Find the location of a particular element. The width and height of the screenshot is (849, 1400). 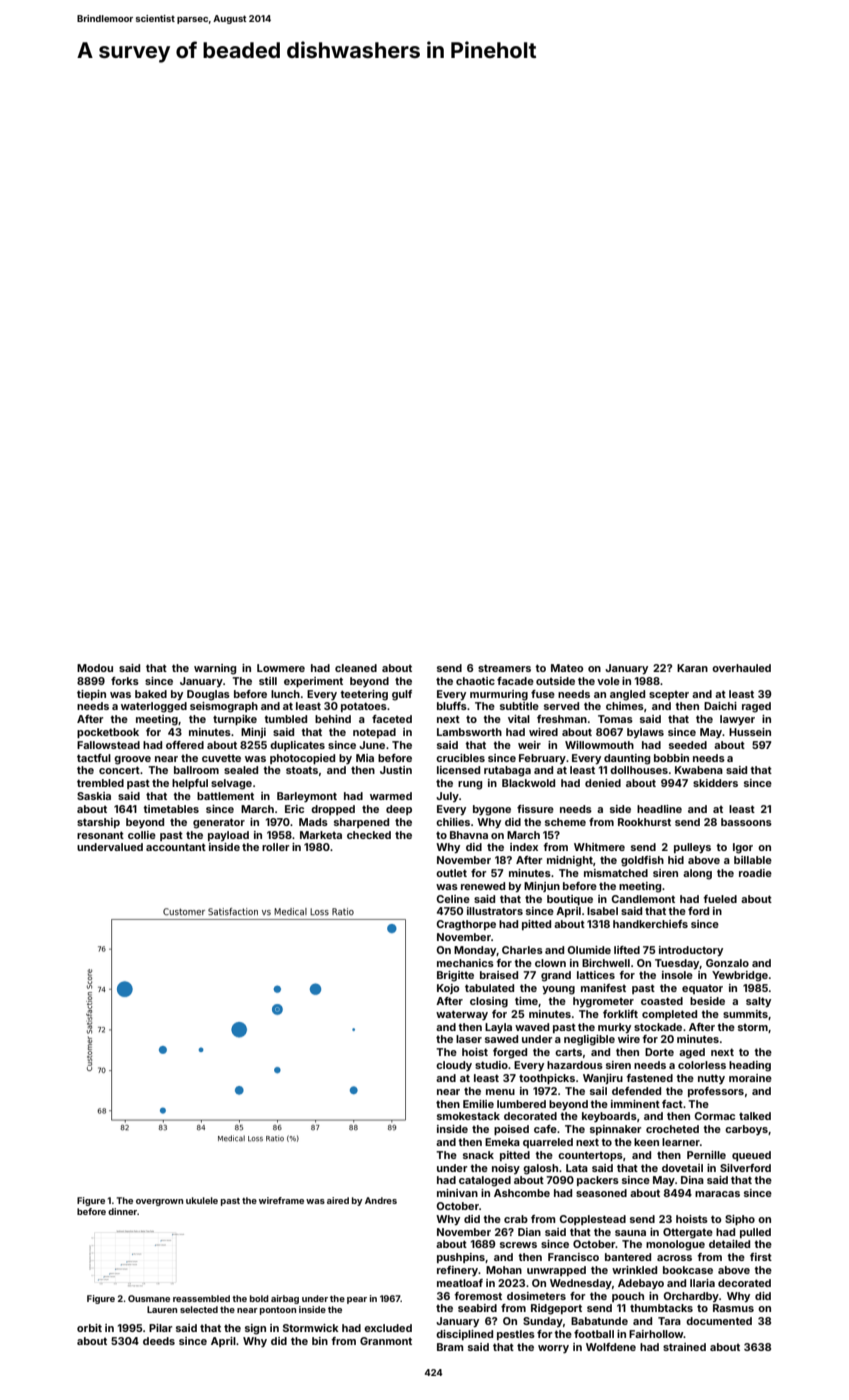

Ousmane is located at coordinates (149, 1298).
